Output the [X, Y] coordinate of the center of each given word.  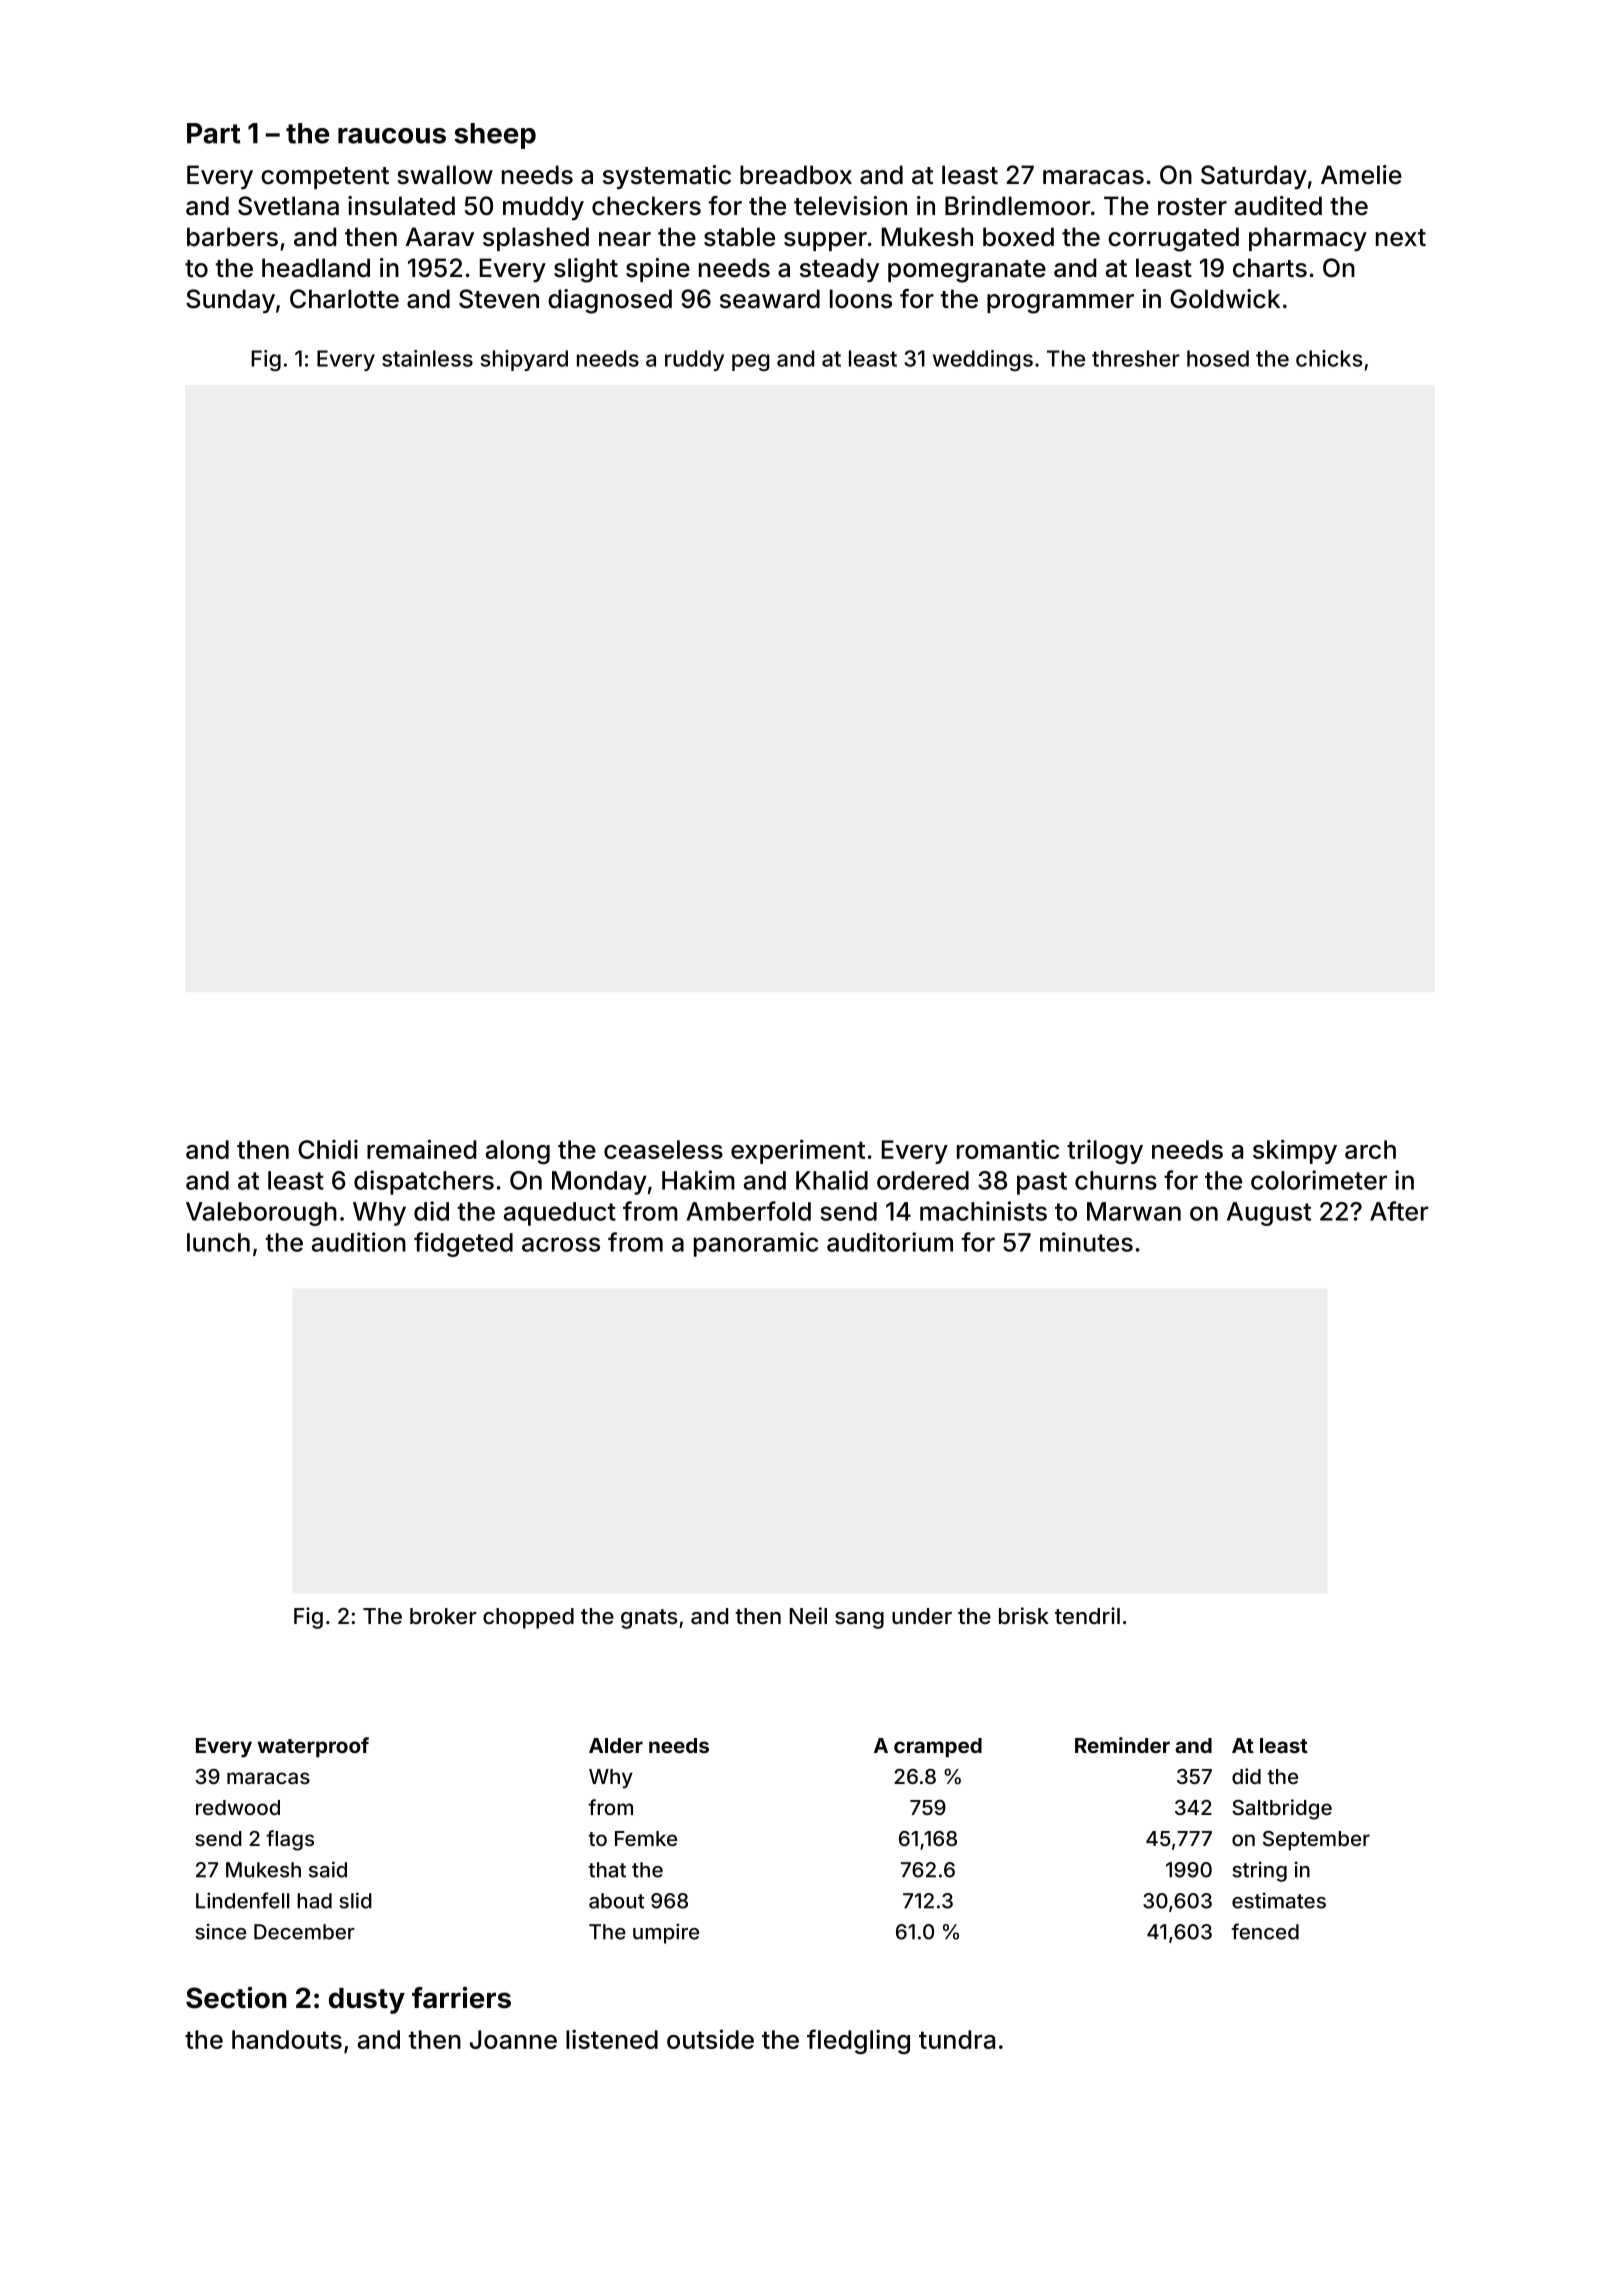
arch [1370, 1149]
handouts [287, 2039]
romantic [1008, 1149]
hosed [1218, 358]
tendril [1087, 1615]
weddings [983, 360]
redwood [238, 1807]
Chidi [328, 1149]
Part [214, 133]
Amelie [1361, 175]
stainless [427, 358]
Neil [808, 1615]
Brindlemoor [1017, 206]
